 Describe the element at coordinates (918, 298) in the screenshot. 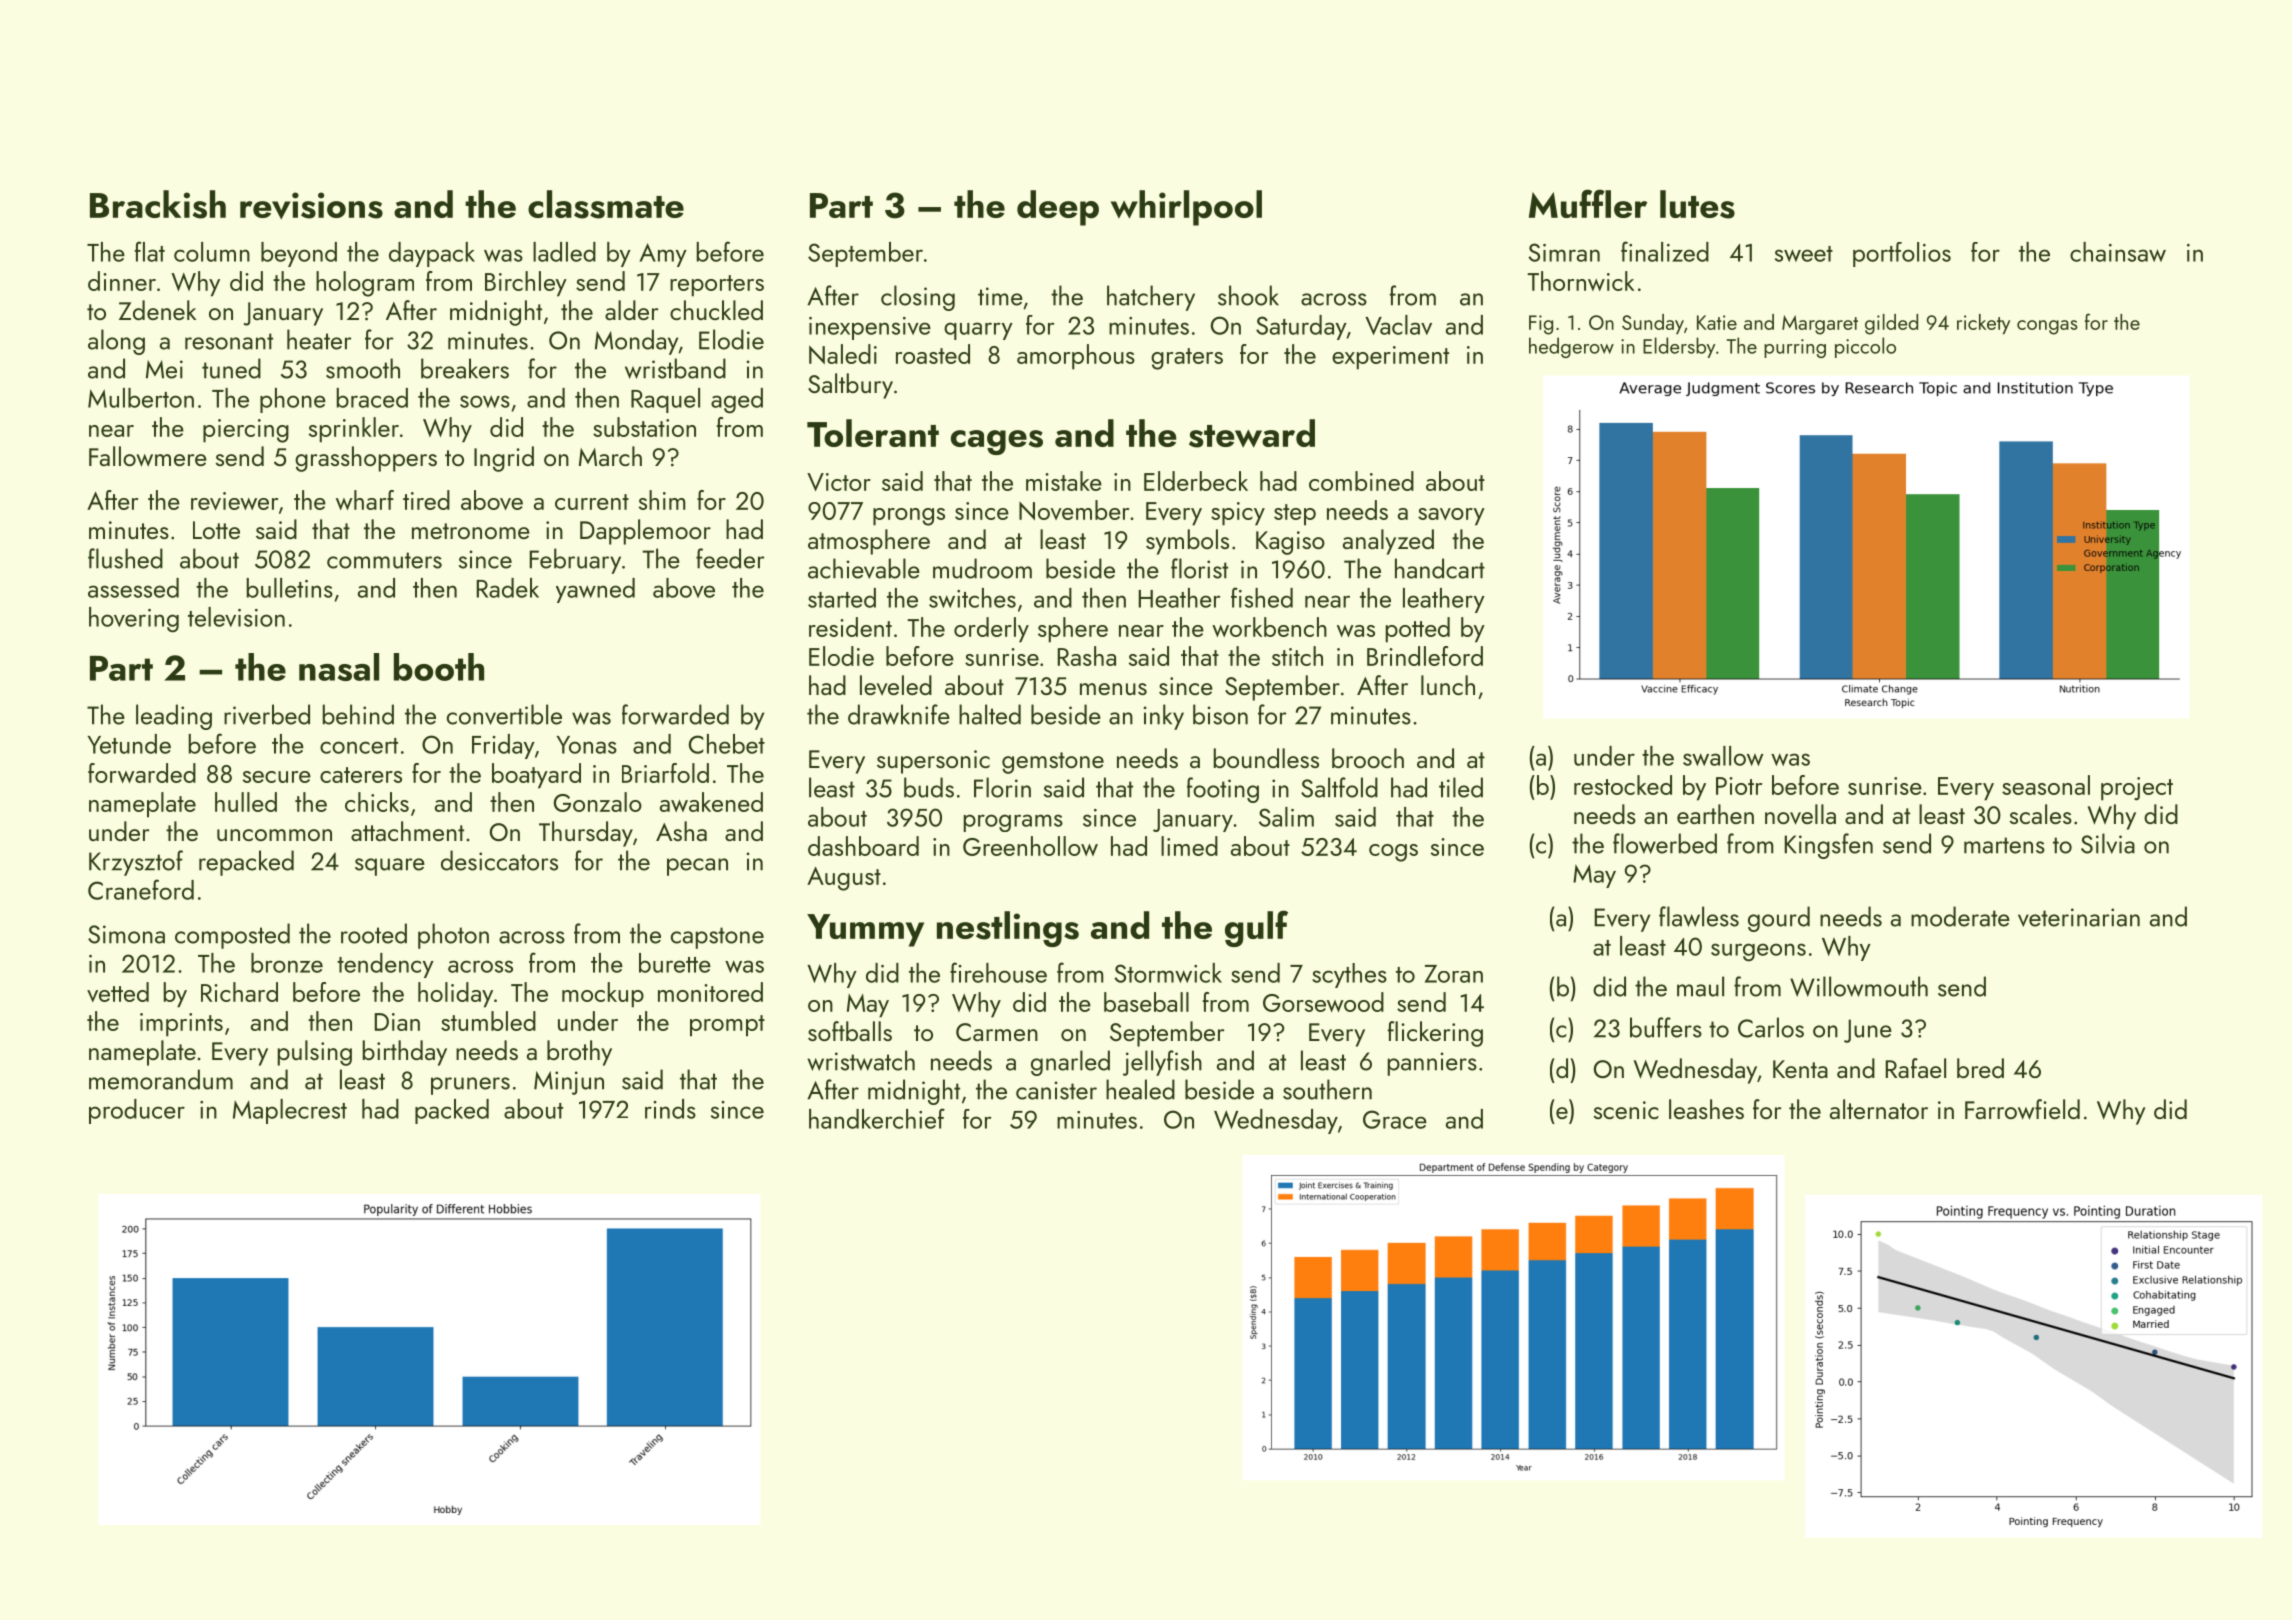

I see `closing` at that location.
